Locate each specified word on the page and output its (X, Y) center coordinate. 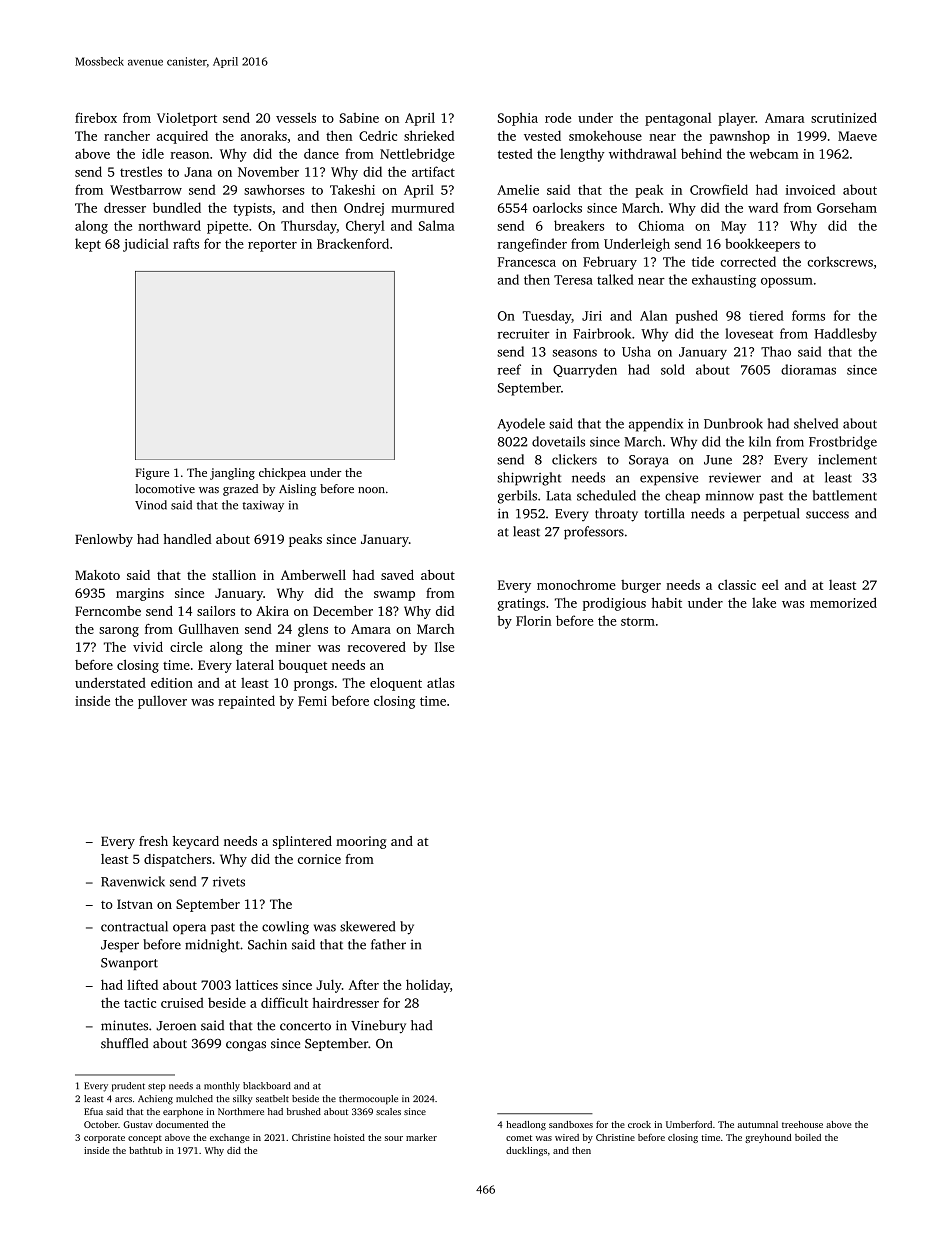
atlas (441, 682)
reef (509, 369)
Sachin (267, 944)
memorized (843, 602)
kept (88, 245)
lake (764, 602)
